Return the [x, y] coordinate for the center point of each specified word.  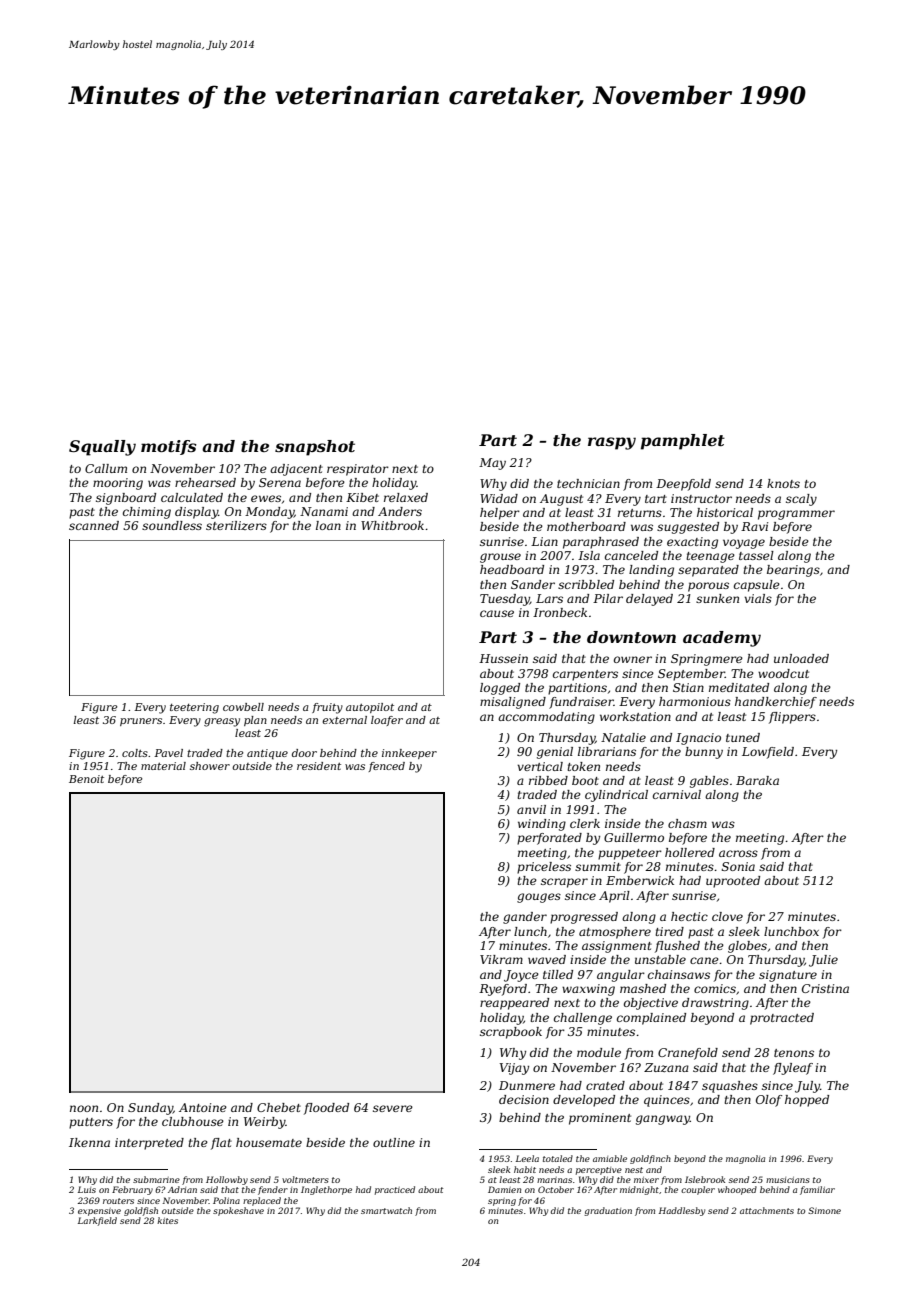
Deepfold [683, 485]
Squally [102, 448]
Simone [824, 1210]
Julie [823, 961]
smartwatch [386, 1210]
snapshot [315, 448]
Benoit [86, 779]
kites [167, 1220]
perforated [549, 839]
